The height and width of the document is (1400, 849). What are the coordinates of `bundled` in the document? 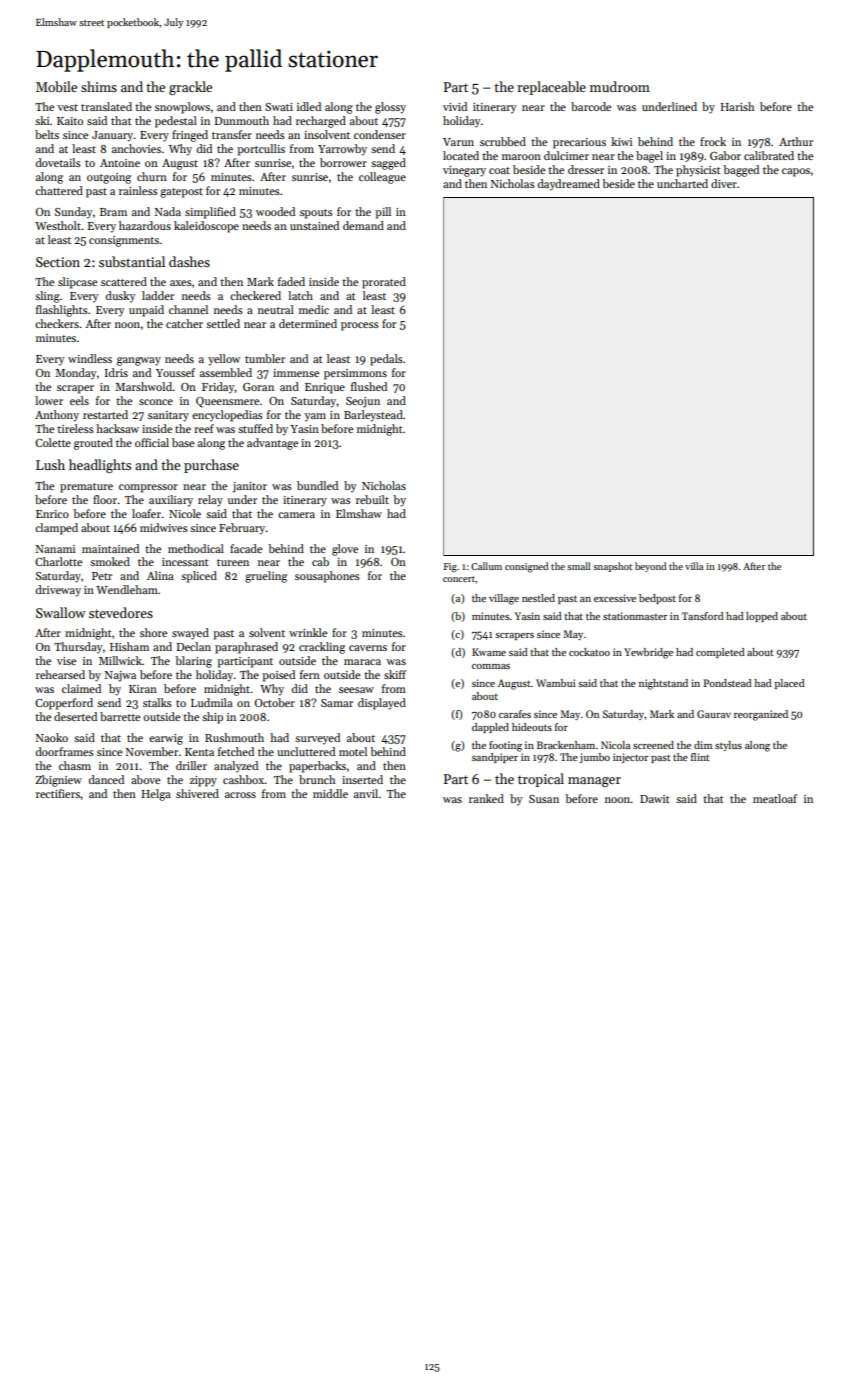 It's located at (317, 485).
